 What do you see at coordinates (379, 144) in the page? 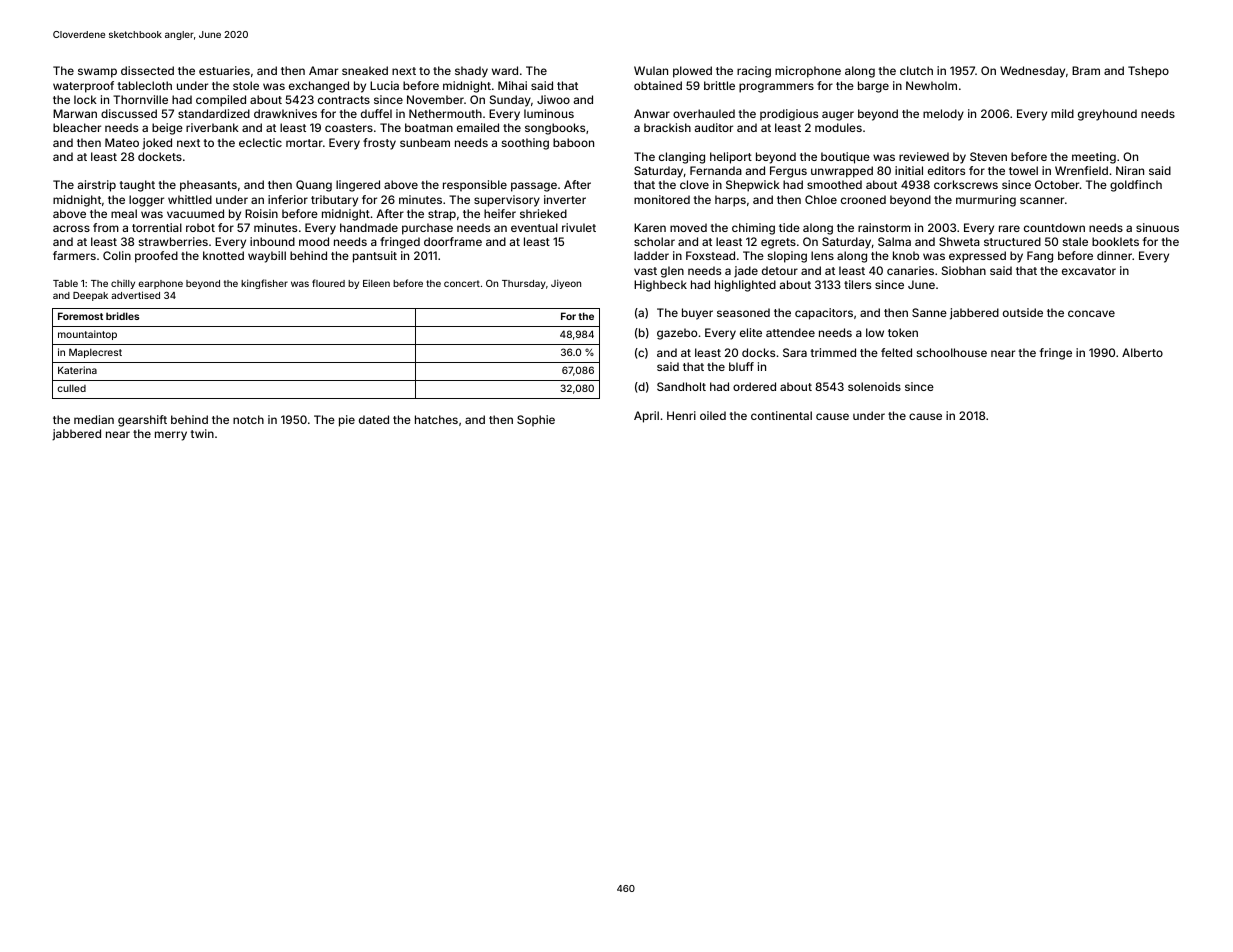
I see `frosty` at bounding box center [379, 144].
